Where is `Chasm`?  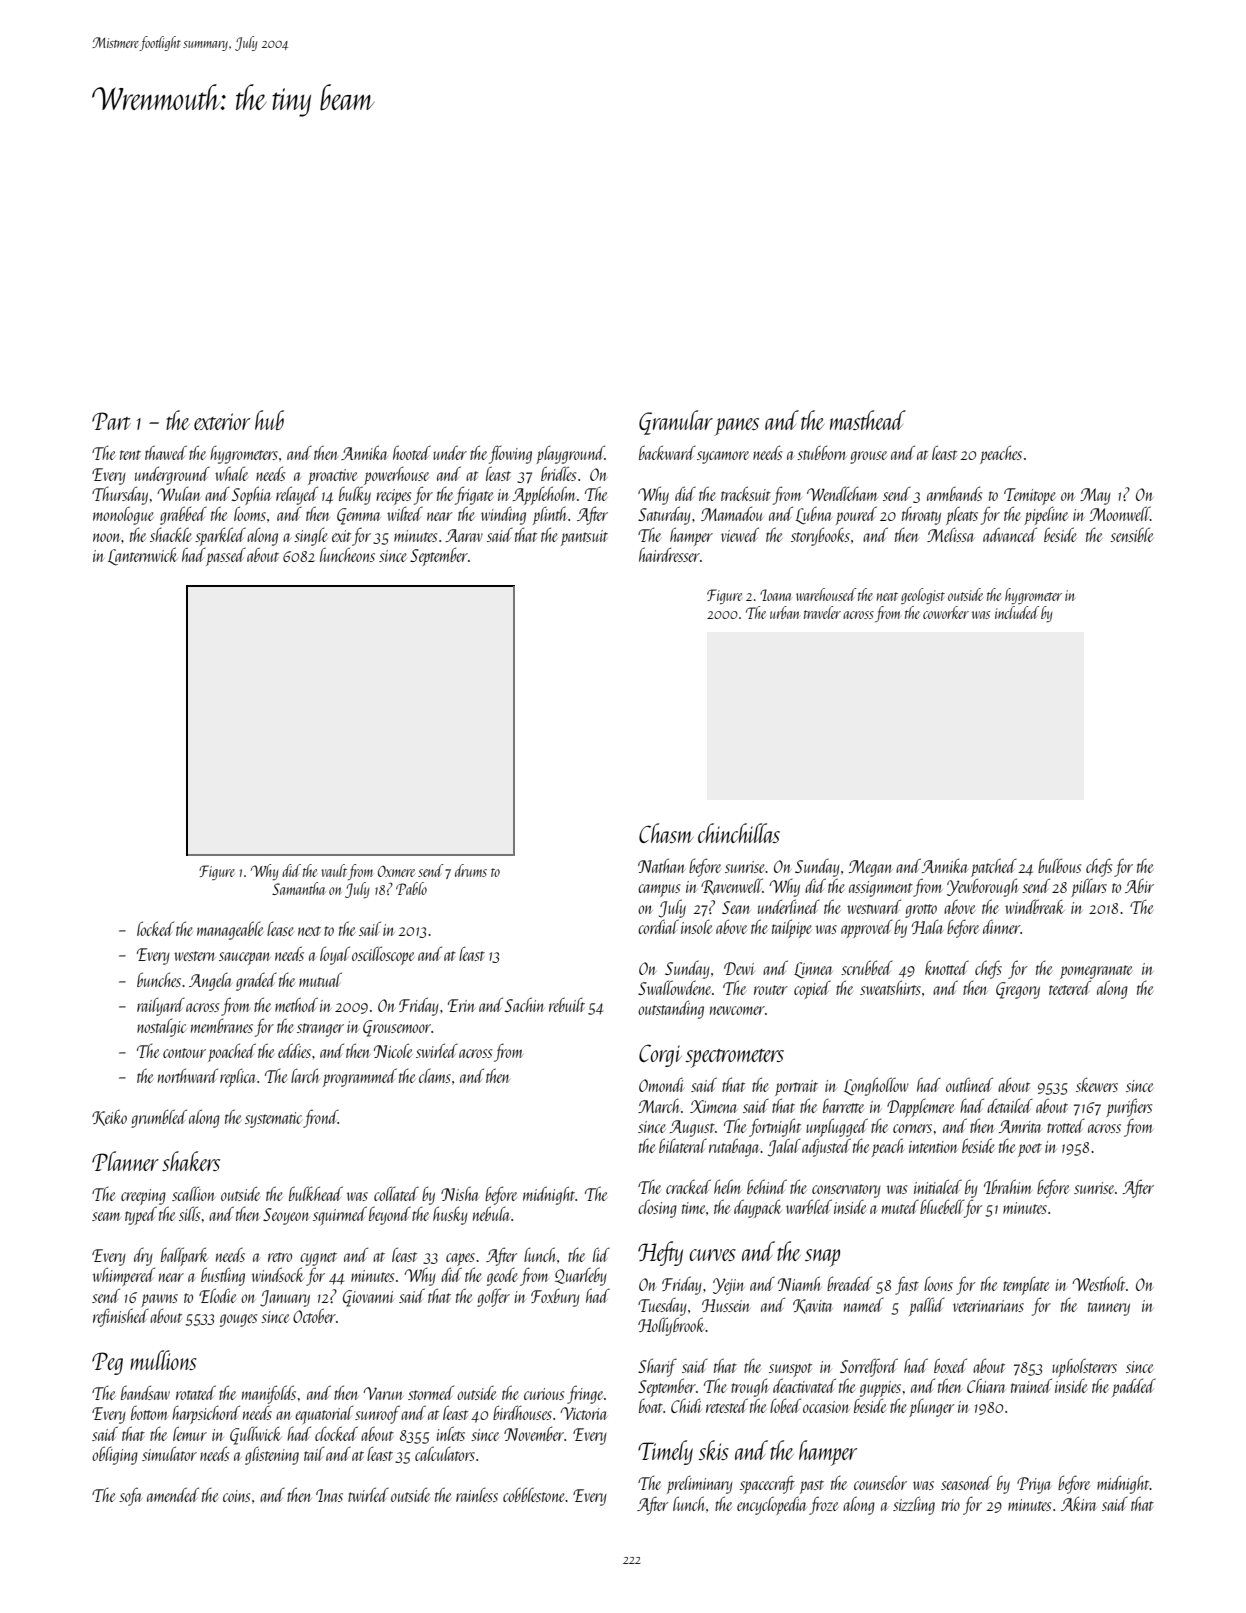 Chasm is located at coordinates (666, 833).
